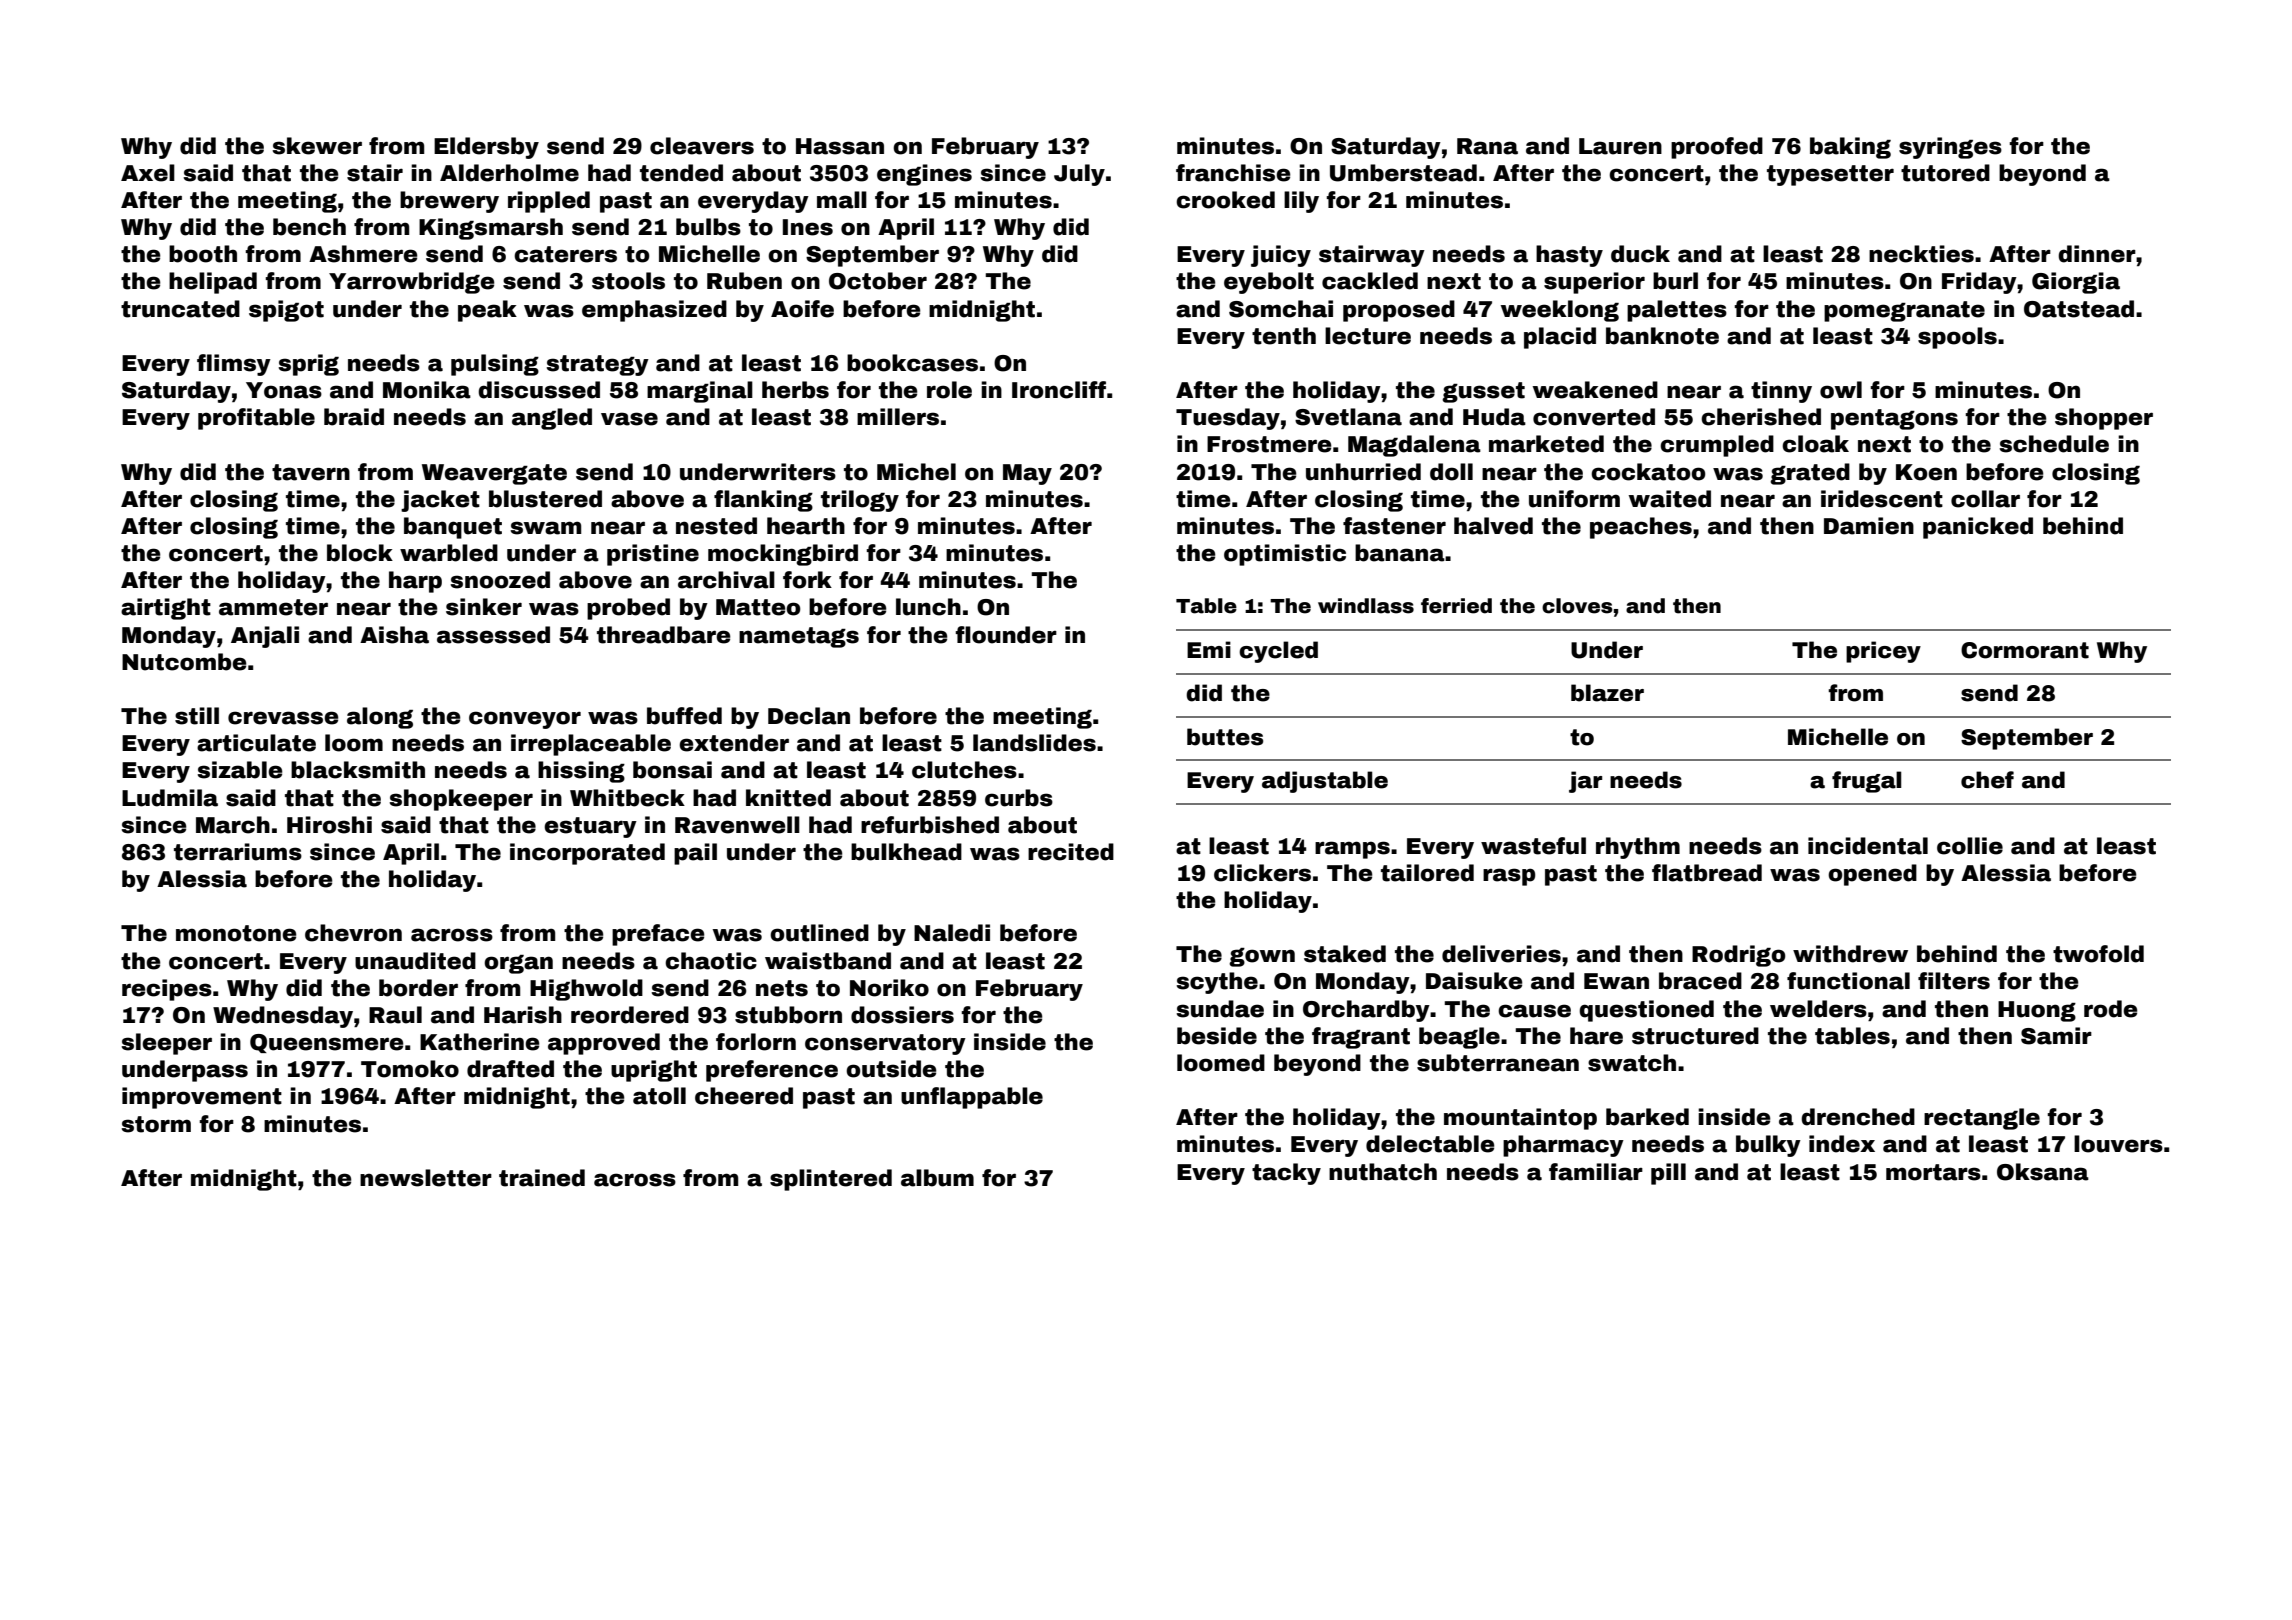 This screenshot has width=2292, height=1620. I want to click on incorporated, so click(587, 854).
